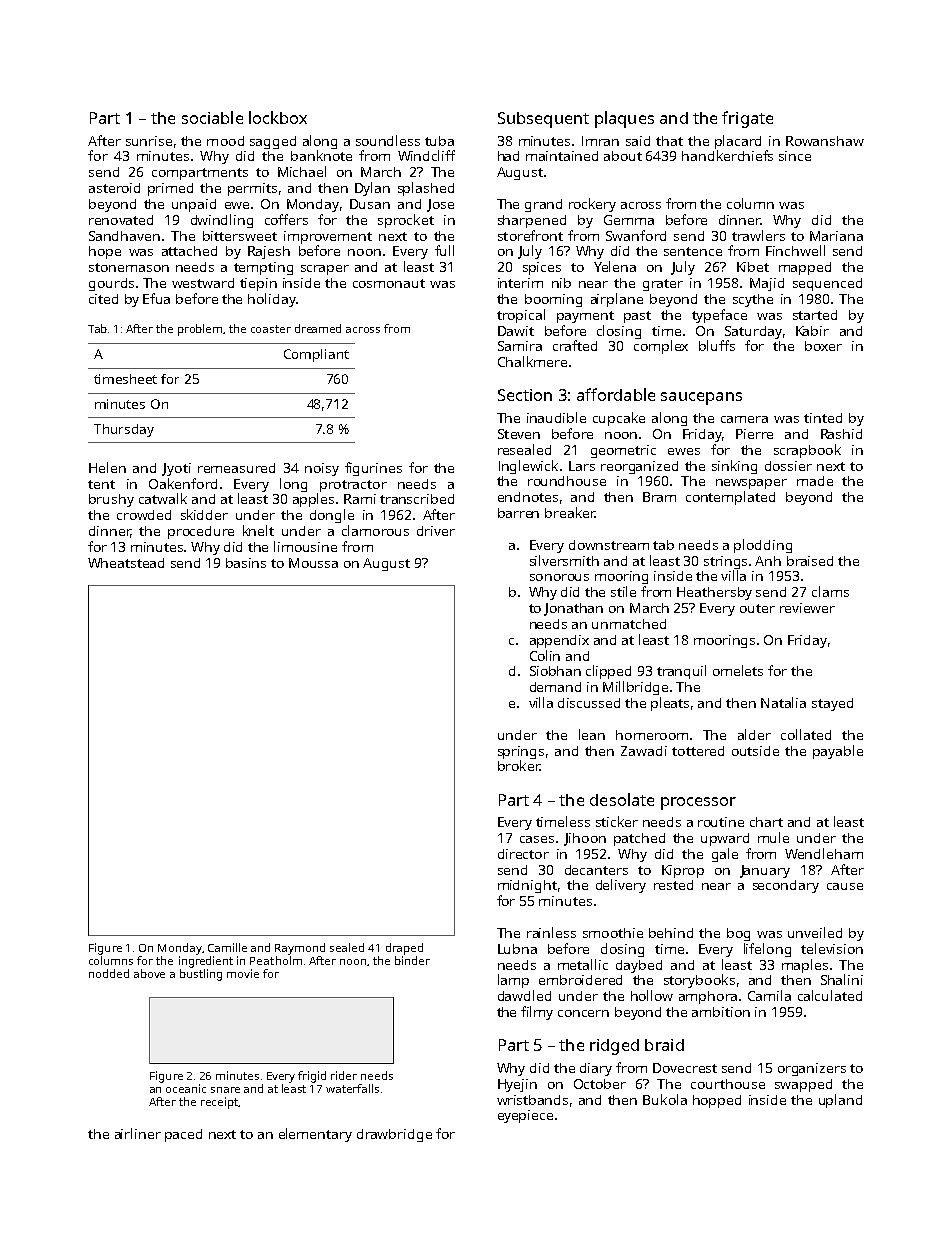 This document has width=952, height=1233. I want to click on airliner, so click(138, 1133).
